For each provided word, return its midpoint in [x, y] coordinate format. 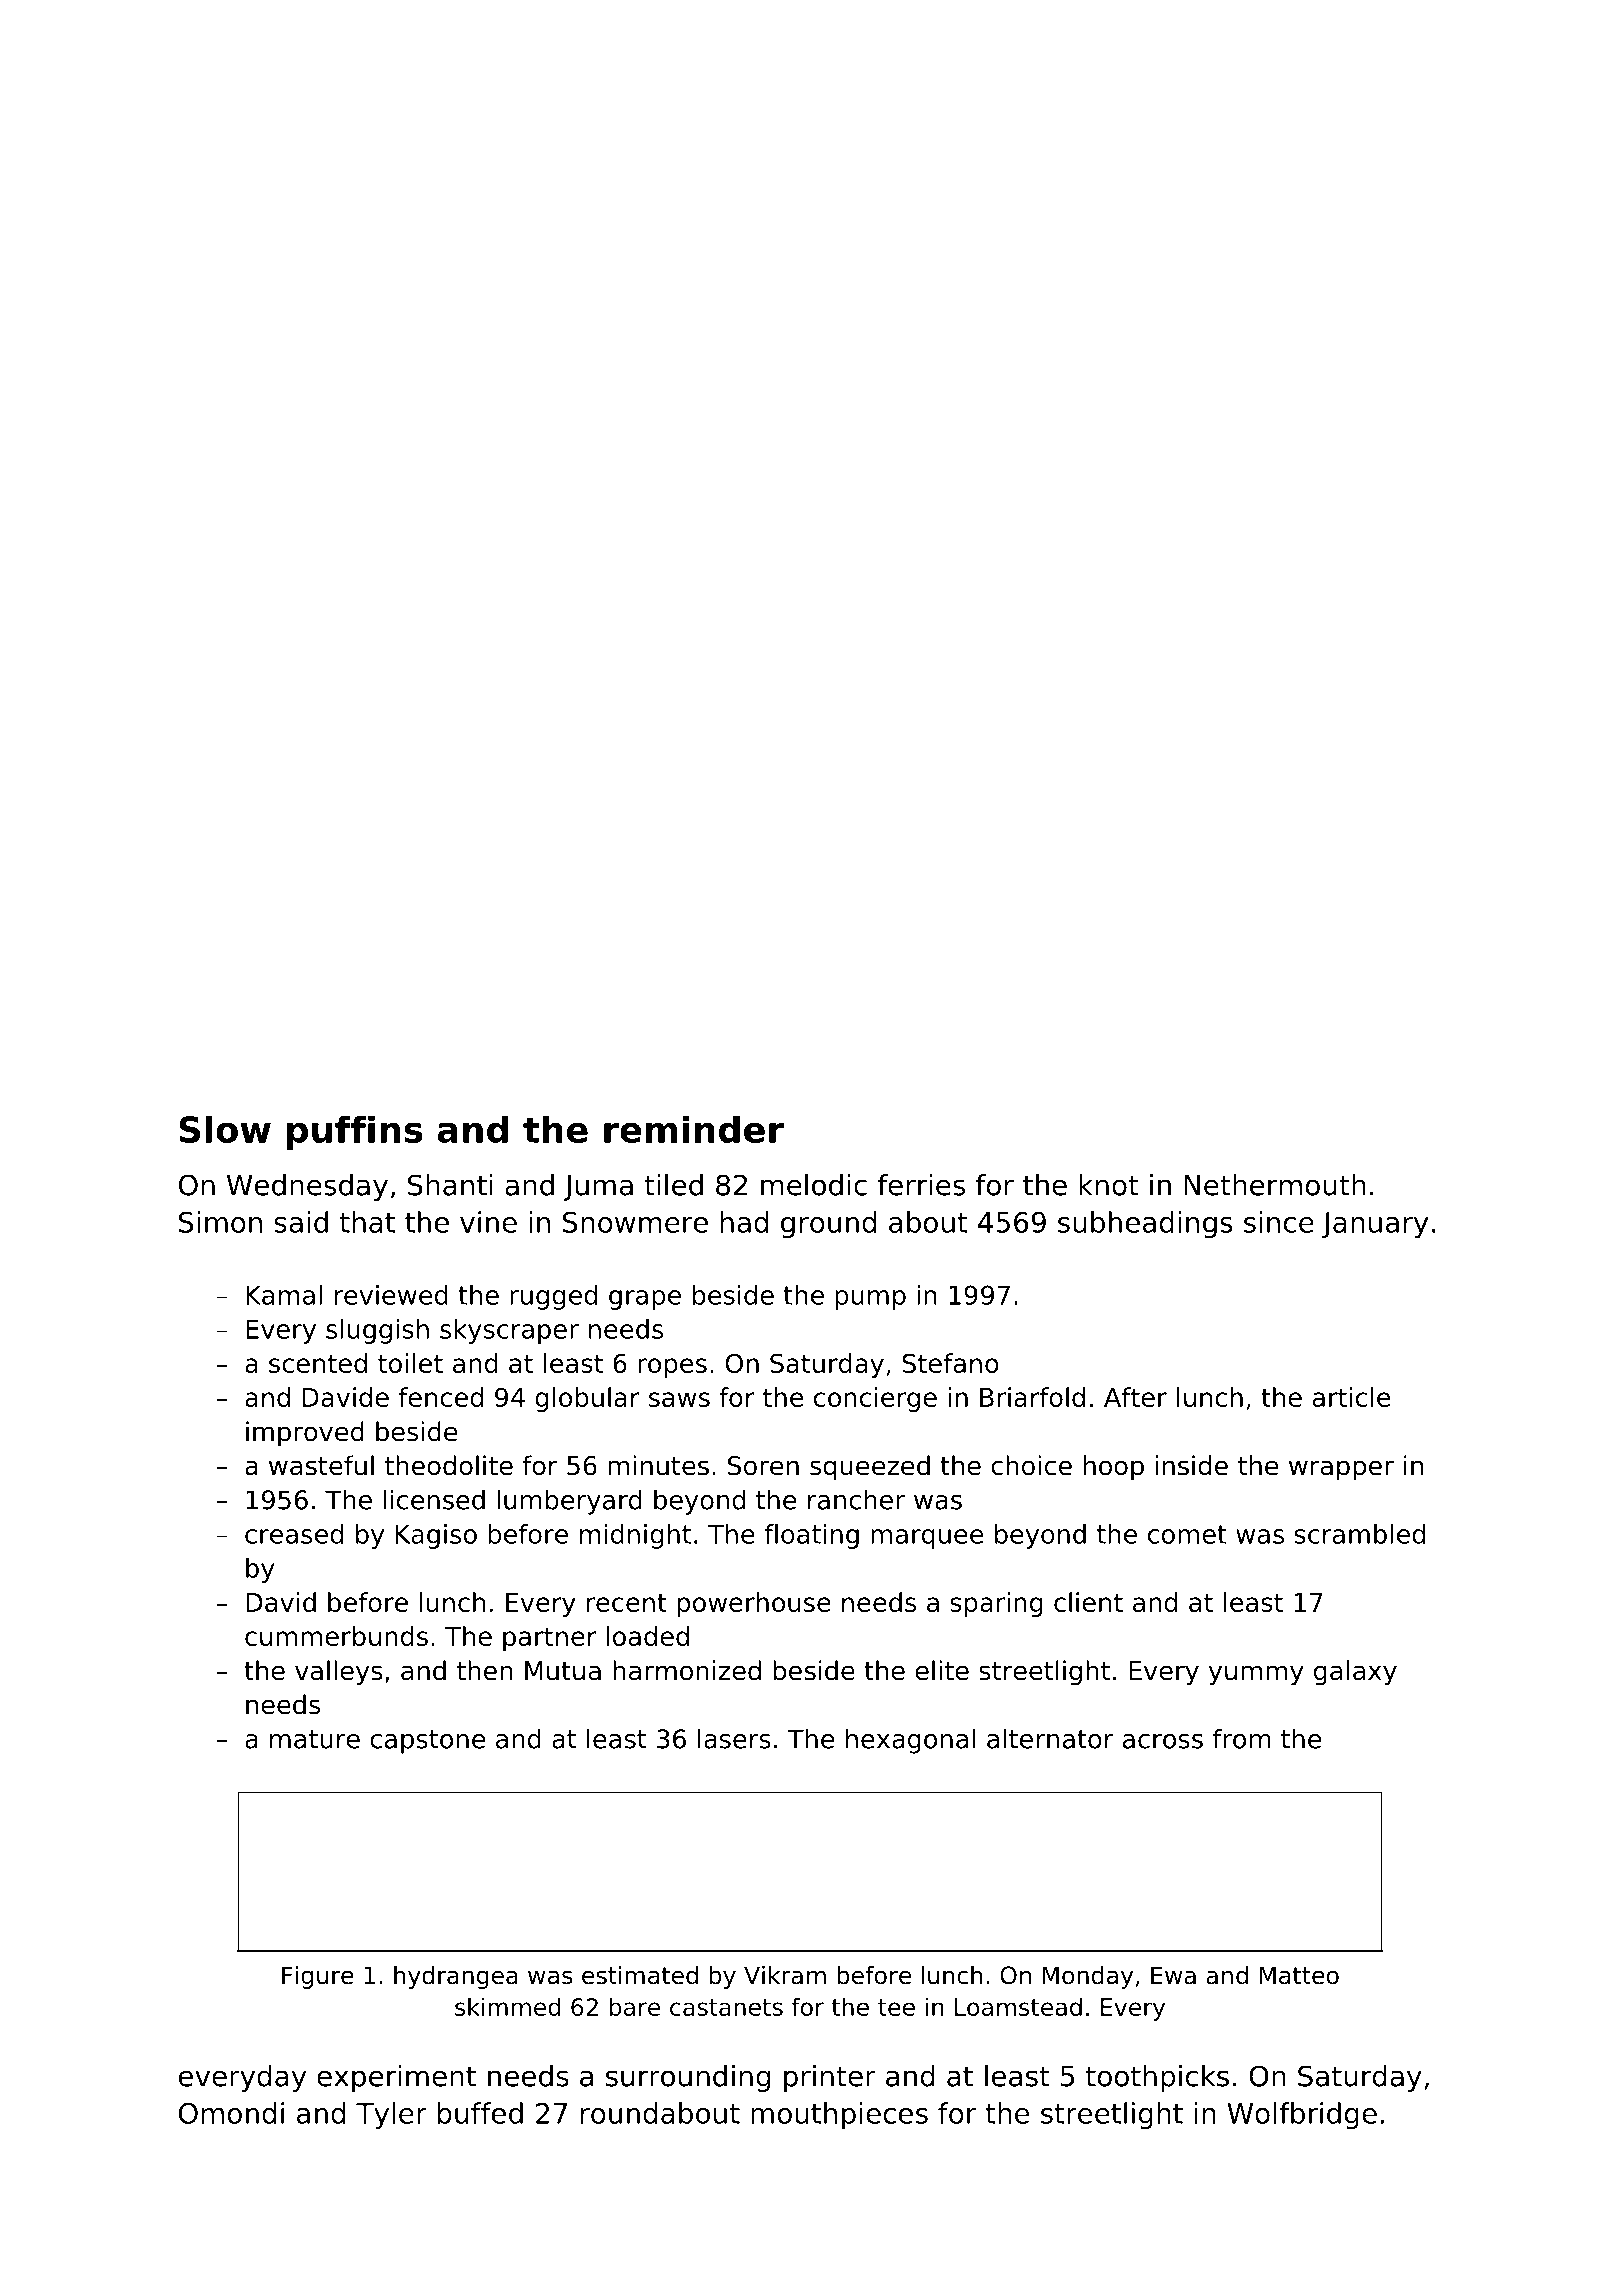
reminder [694, 1129]
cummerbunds [336, 1636]
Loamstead [1018, 2006]
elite [942, 1670]
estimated [640, 1975]
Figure [318, 1977]
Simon [220, 1222]
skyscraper [509, 1331]
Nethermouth [1275, 1185]
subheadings [1145, 1225]
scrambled [1359, 1534]
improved [305, 1434]
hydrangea [456, 1977]
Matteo [1299, 1975]
